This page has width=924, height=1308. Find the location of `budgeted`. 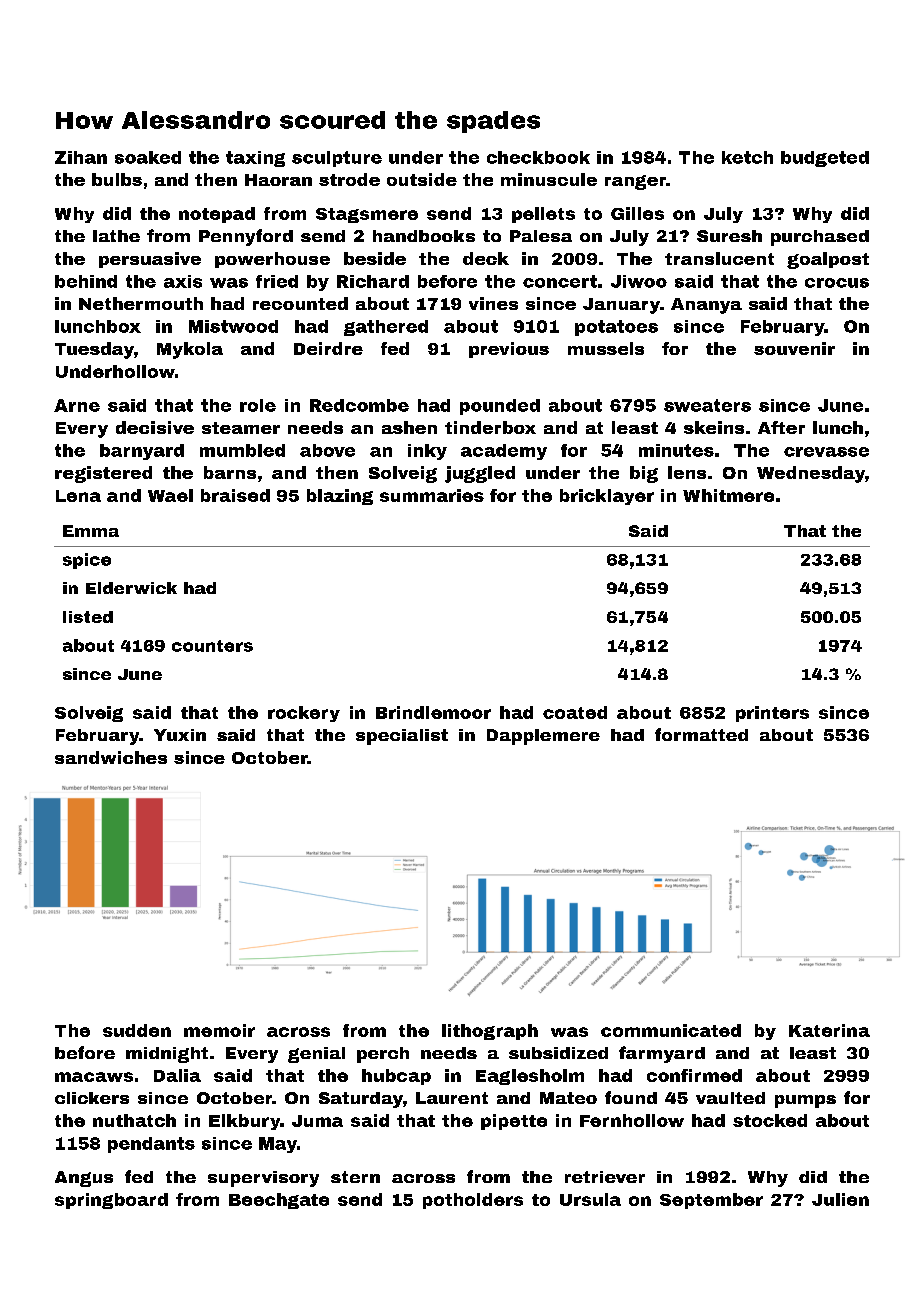

budgeted is located at coordinates (825, 159).
